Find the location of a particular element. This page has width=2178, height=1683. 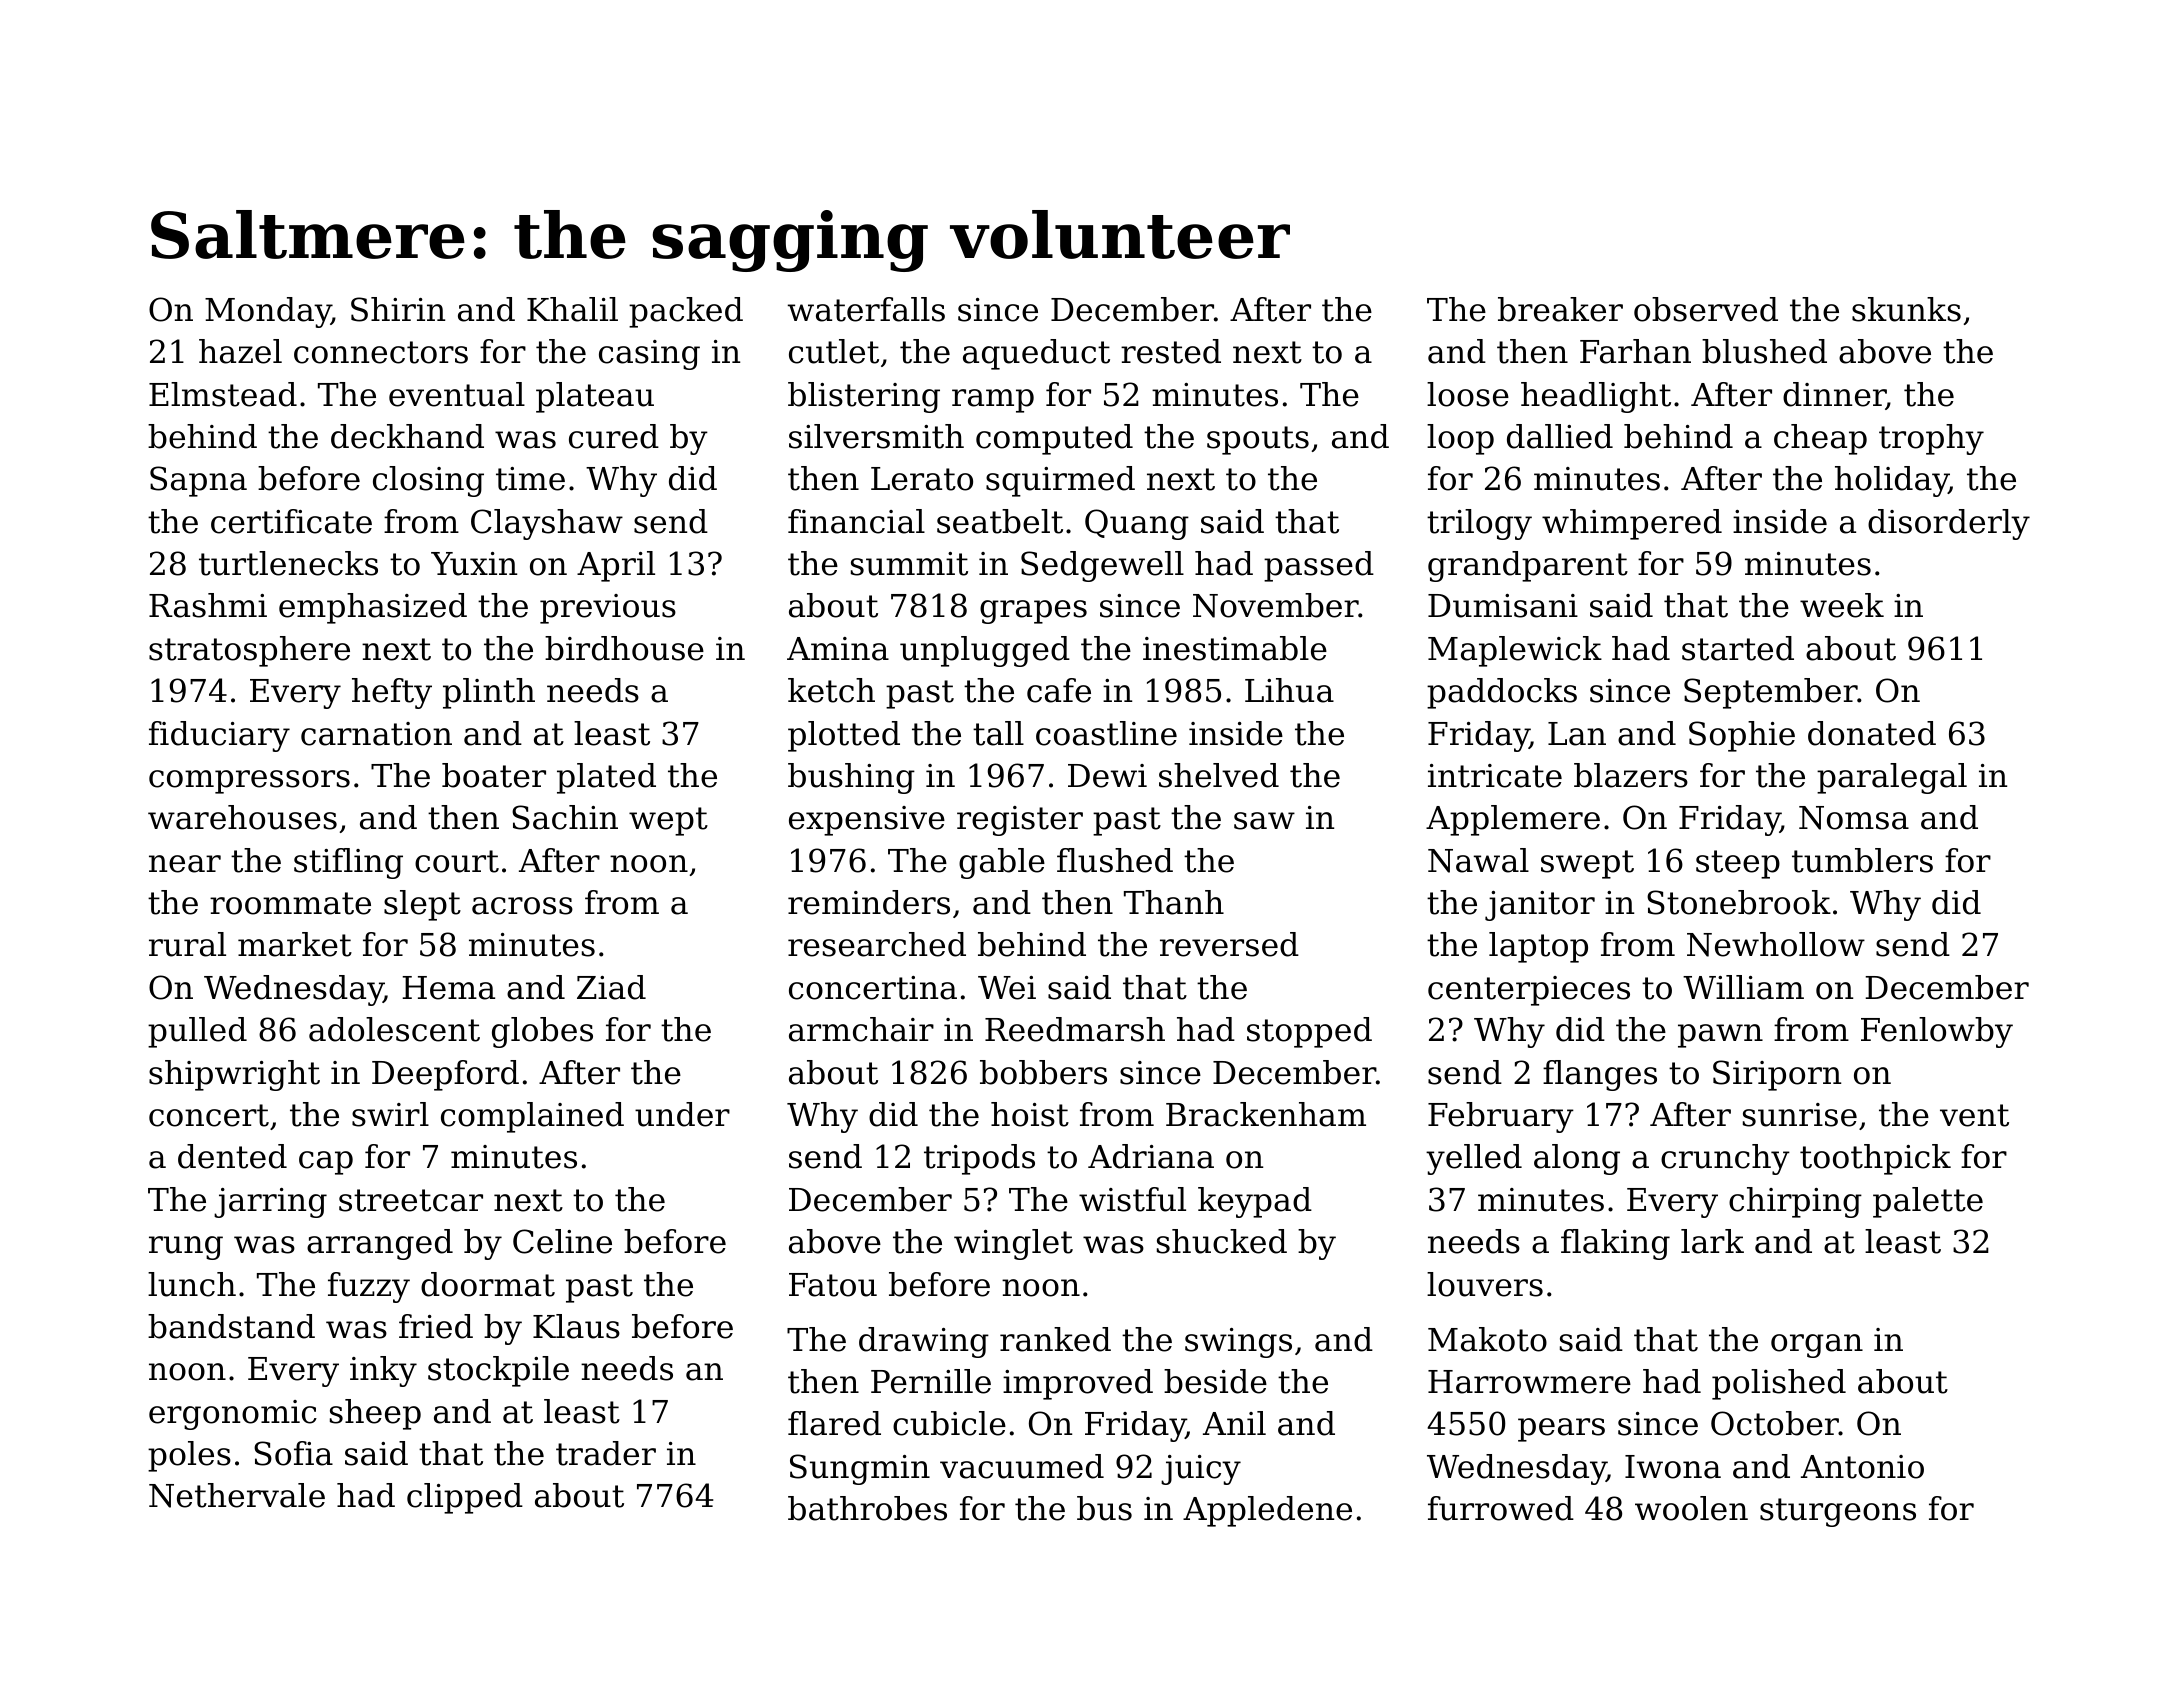

breaker is located at coordinates (1560, 309).
